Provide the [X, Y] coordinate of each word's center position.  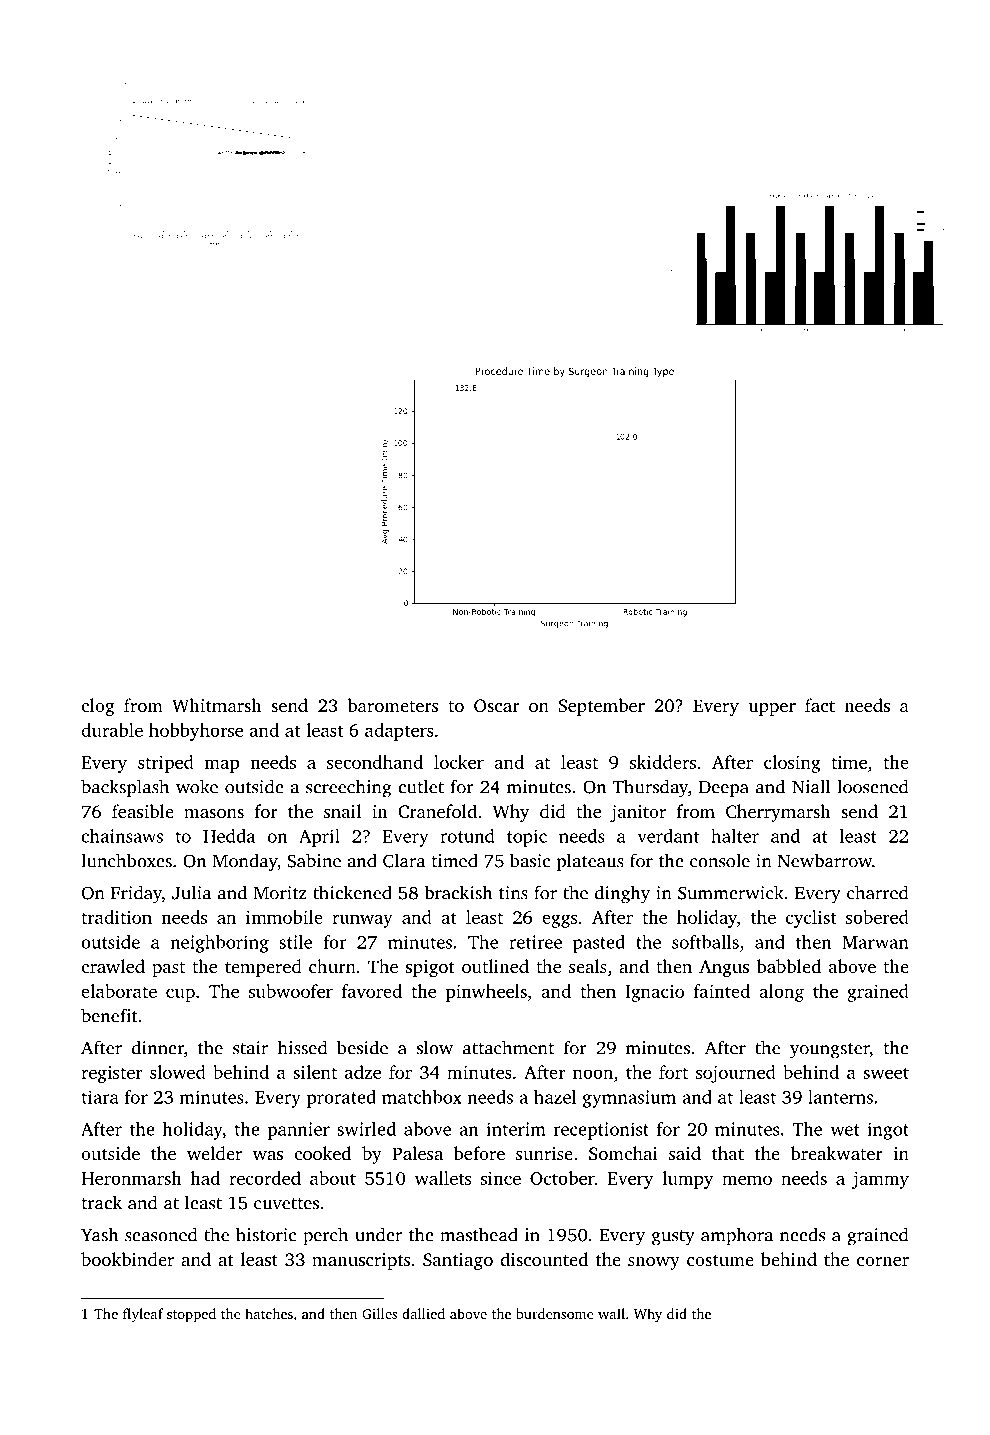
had [205, 1178]
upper [772, 709]
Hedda [229, 836]
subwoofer [291, 991]
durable [112, 730]
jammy [880, 1180]
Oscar [497, 706]
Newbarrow [825, 860]
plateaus [590, 862]
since [501, 1178]
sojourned [735, 1074]
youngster [830, 1051]
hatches [269, 1313]
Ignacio [654, 993]
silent [315, 1072]
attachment [508, 1047]
